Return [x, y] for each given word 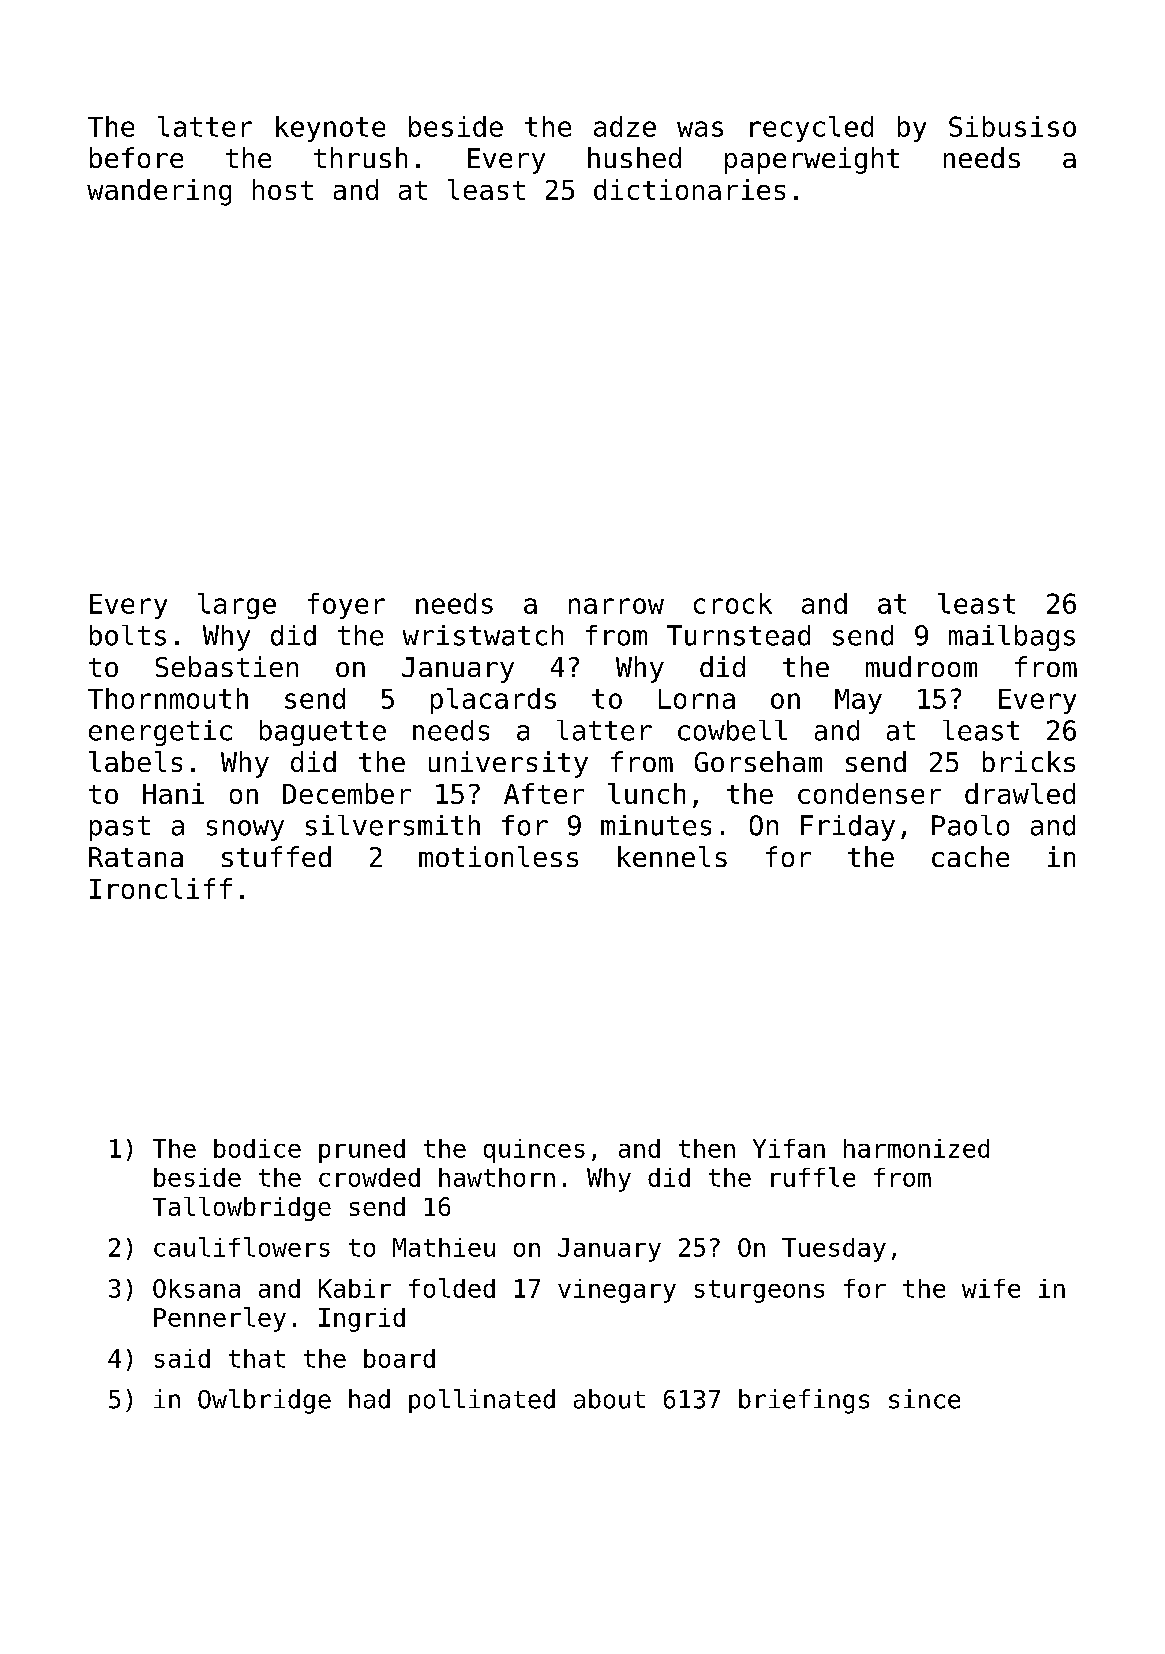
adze [625, 126]
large [237, 606]
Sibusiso [1012, 126]
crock [733, 603]
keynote [330, 129]
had [369, 1399]
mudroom [921, 666]
